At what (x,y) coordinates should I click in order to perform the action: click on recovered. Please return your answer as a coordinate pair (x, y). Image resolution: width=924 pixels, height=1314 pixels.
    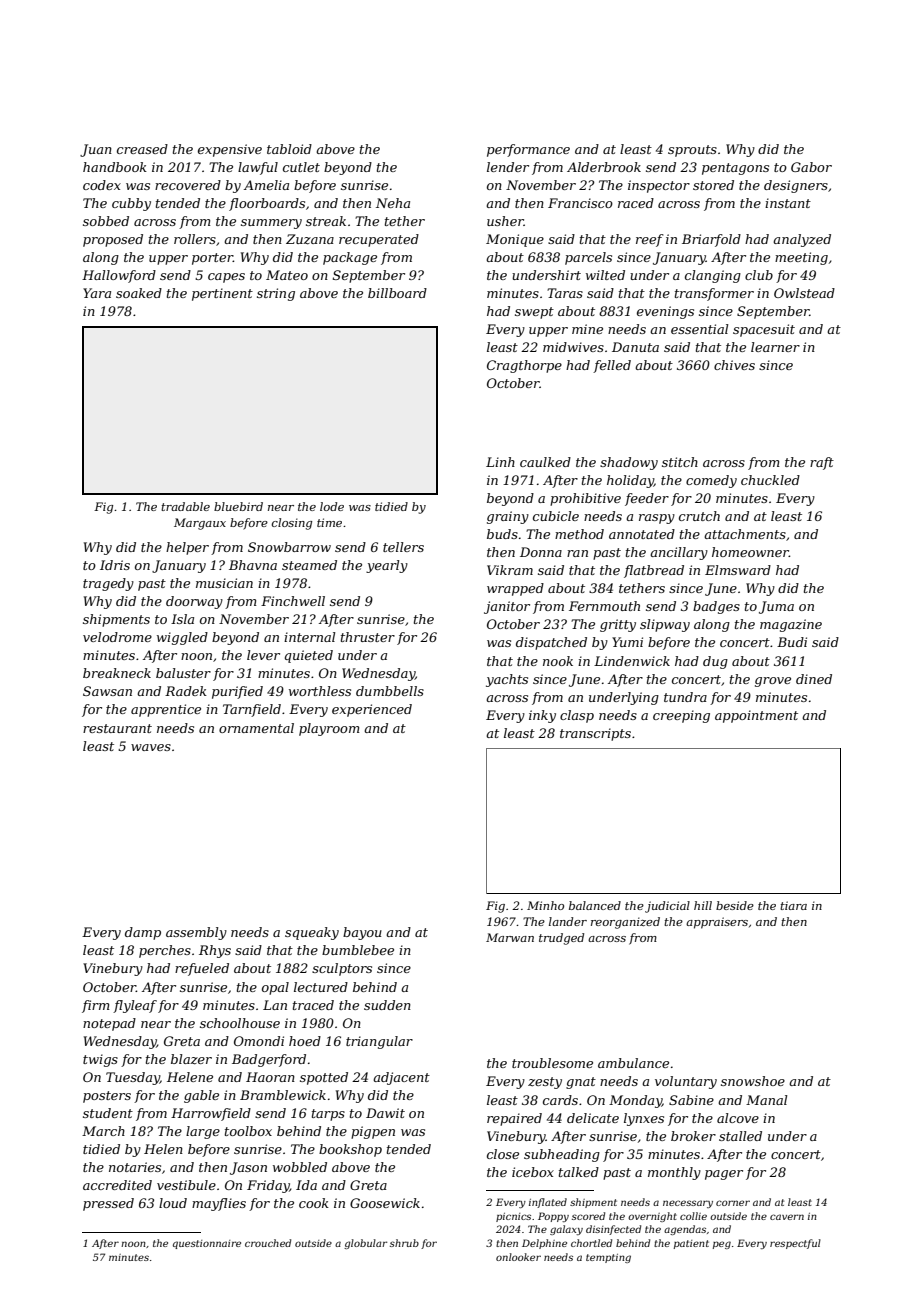
    Looking at the image, I should click on (188, 185).
